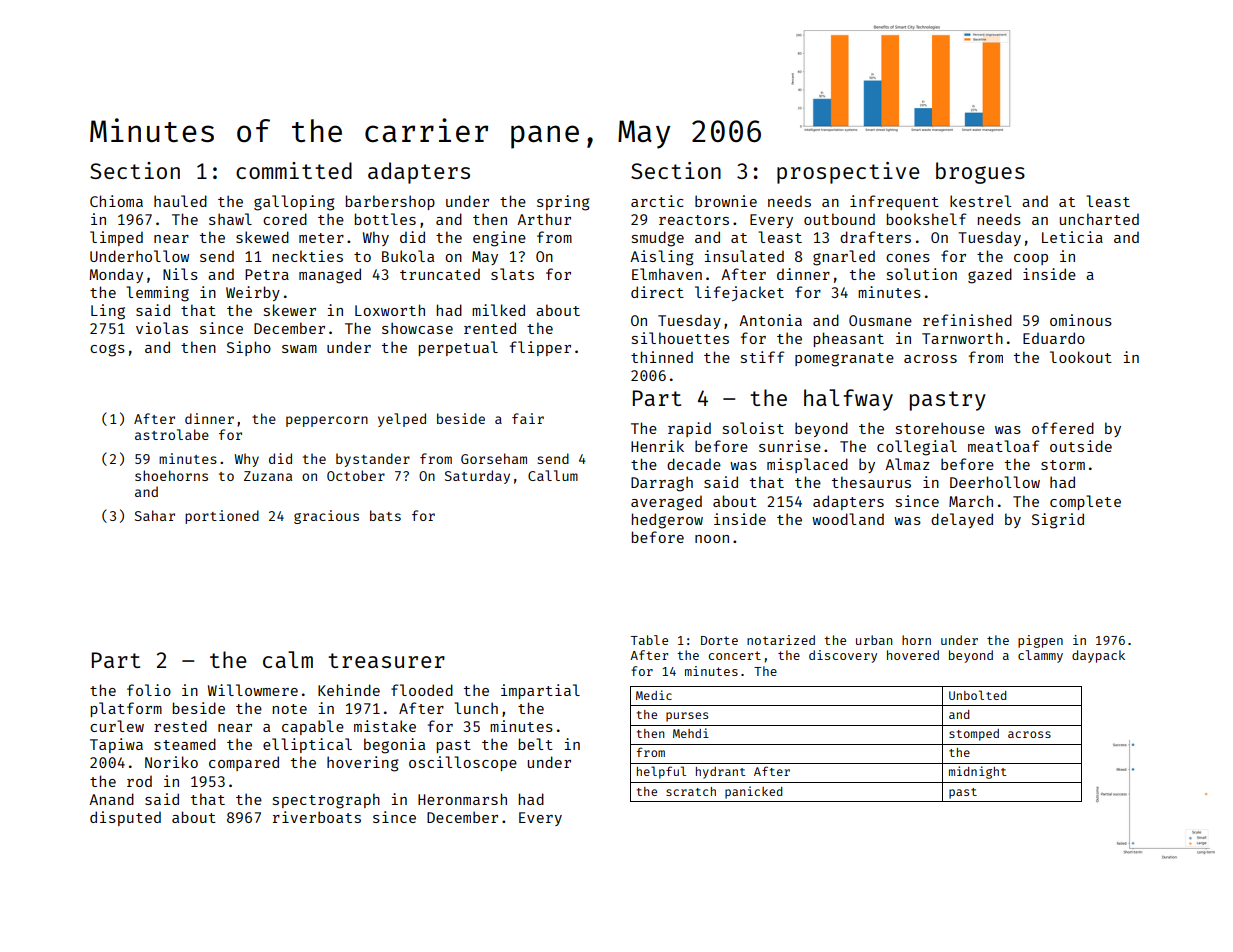 This screenshot has width=1233, height=952. I want to click on midnight, so click(977, 772).
